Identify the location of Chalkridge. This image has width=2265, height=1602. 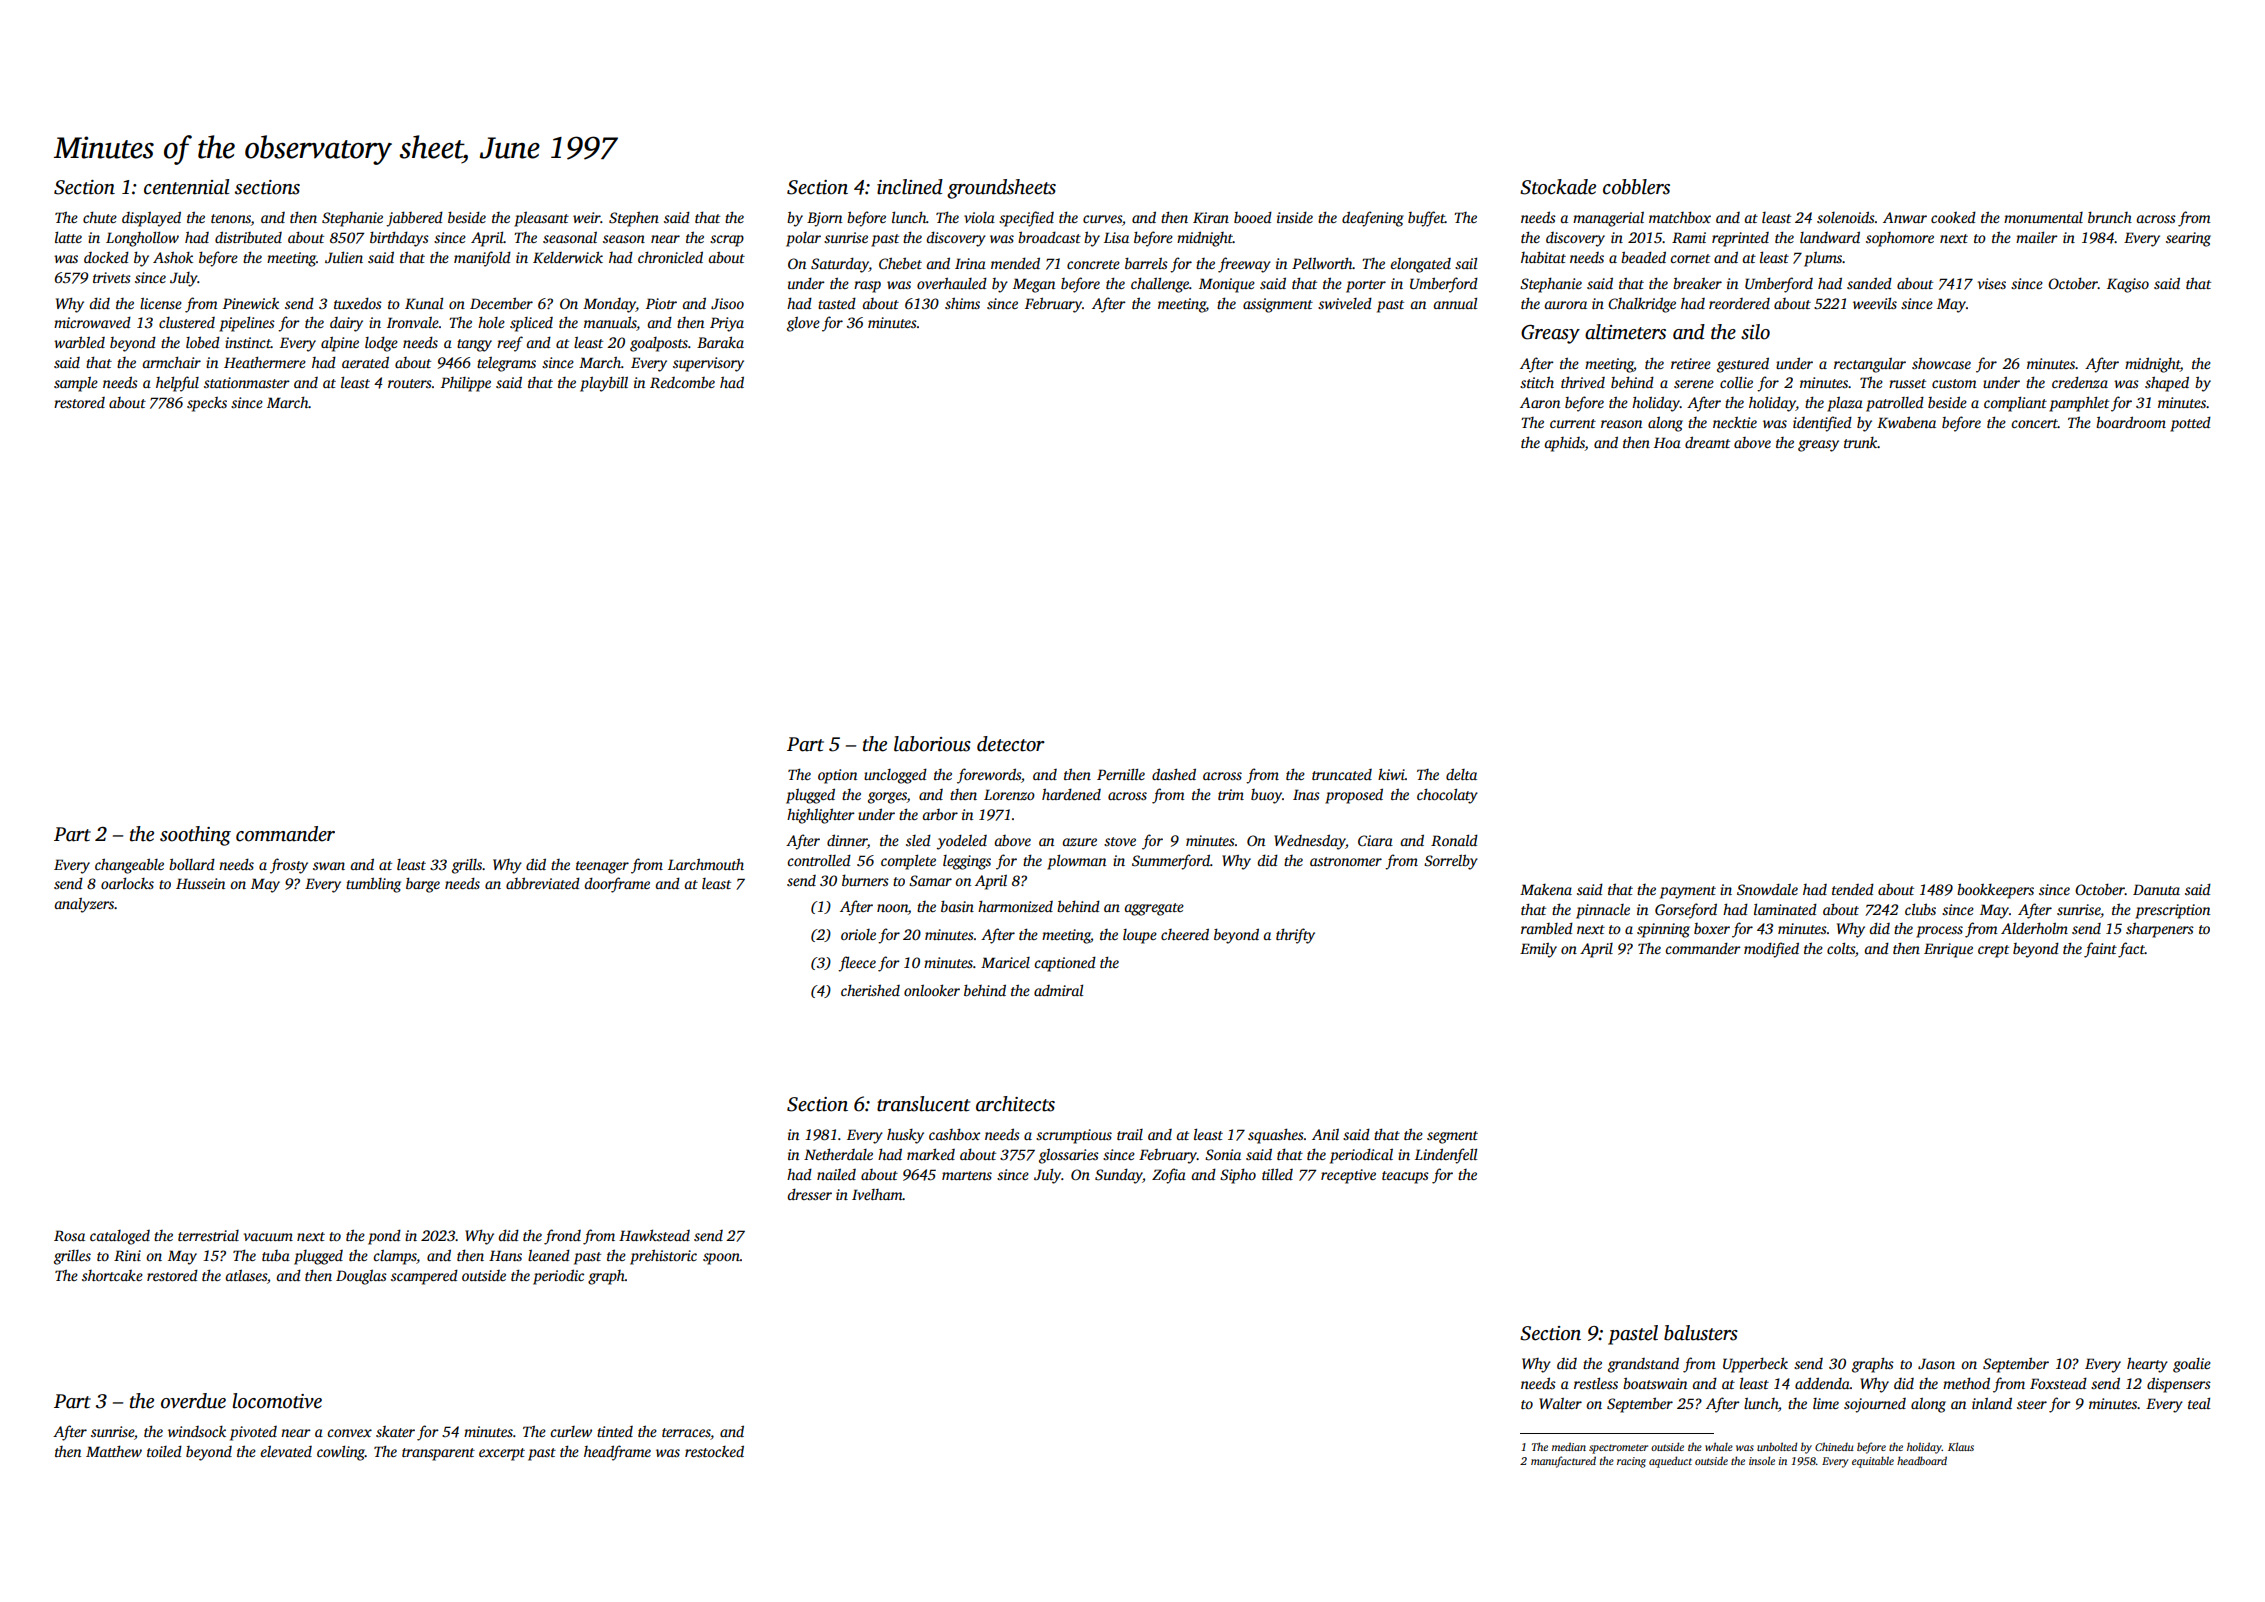
(1642, 305).
